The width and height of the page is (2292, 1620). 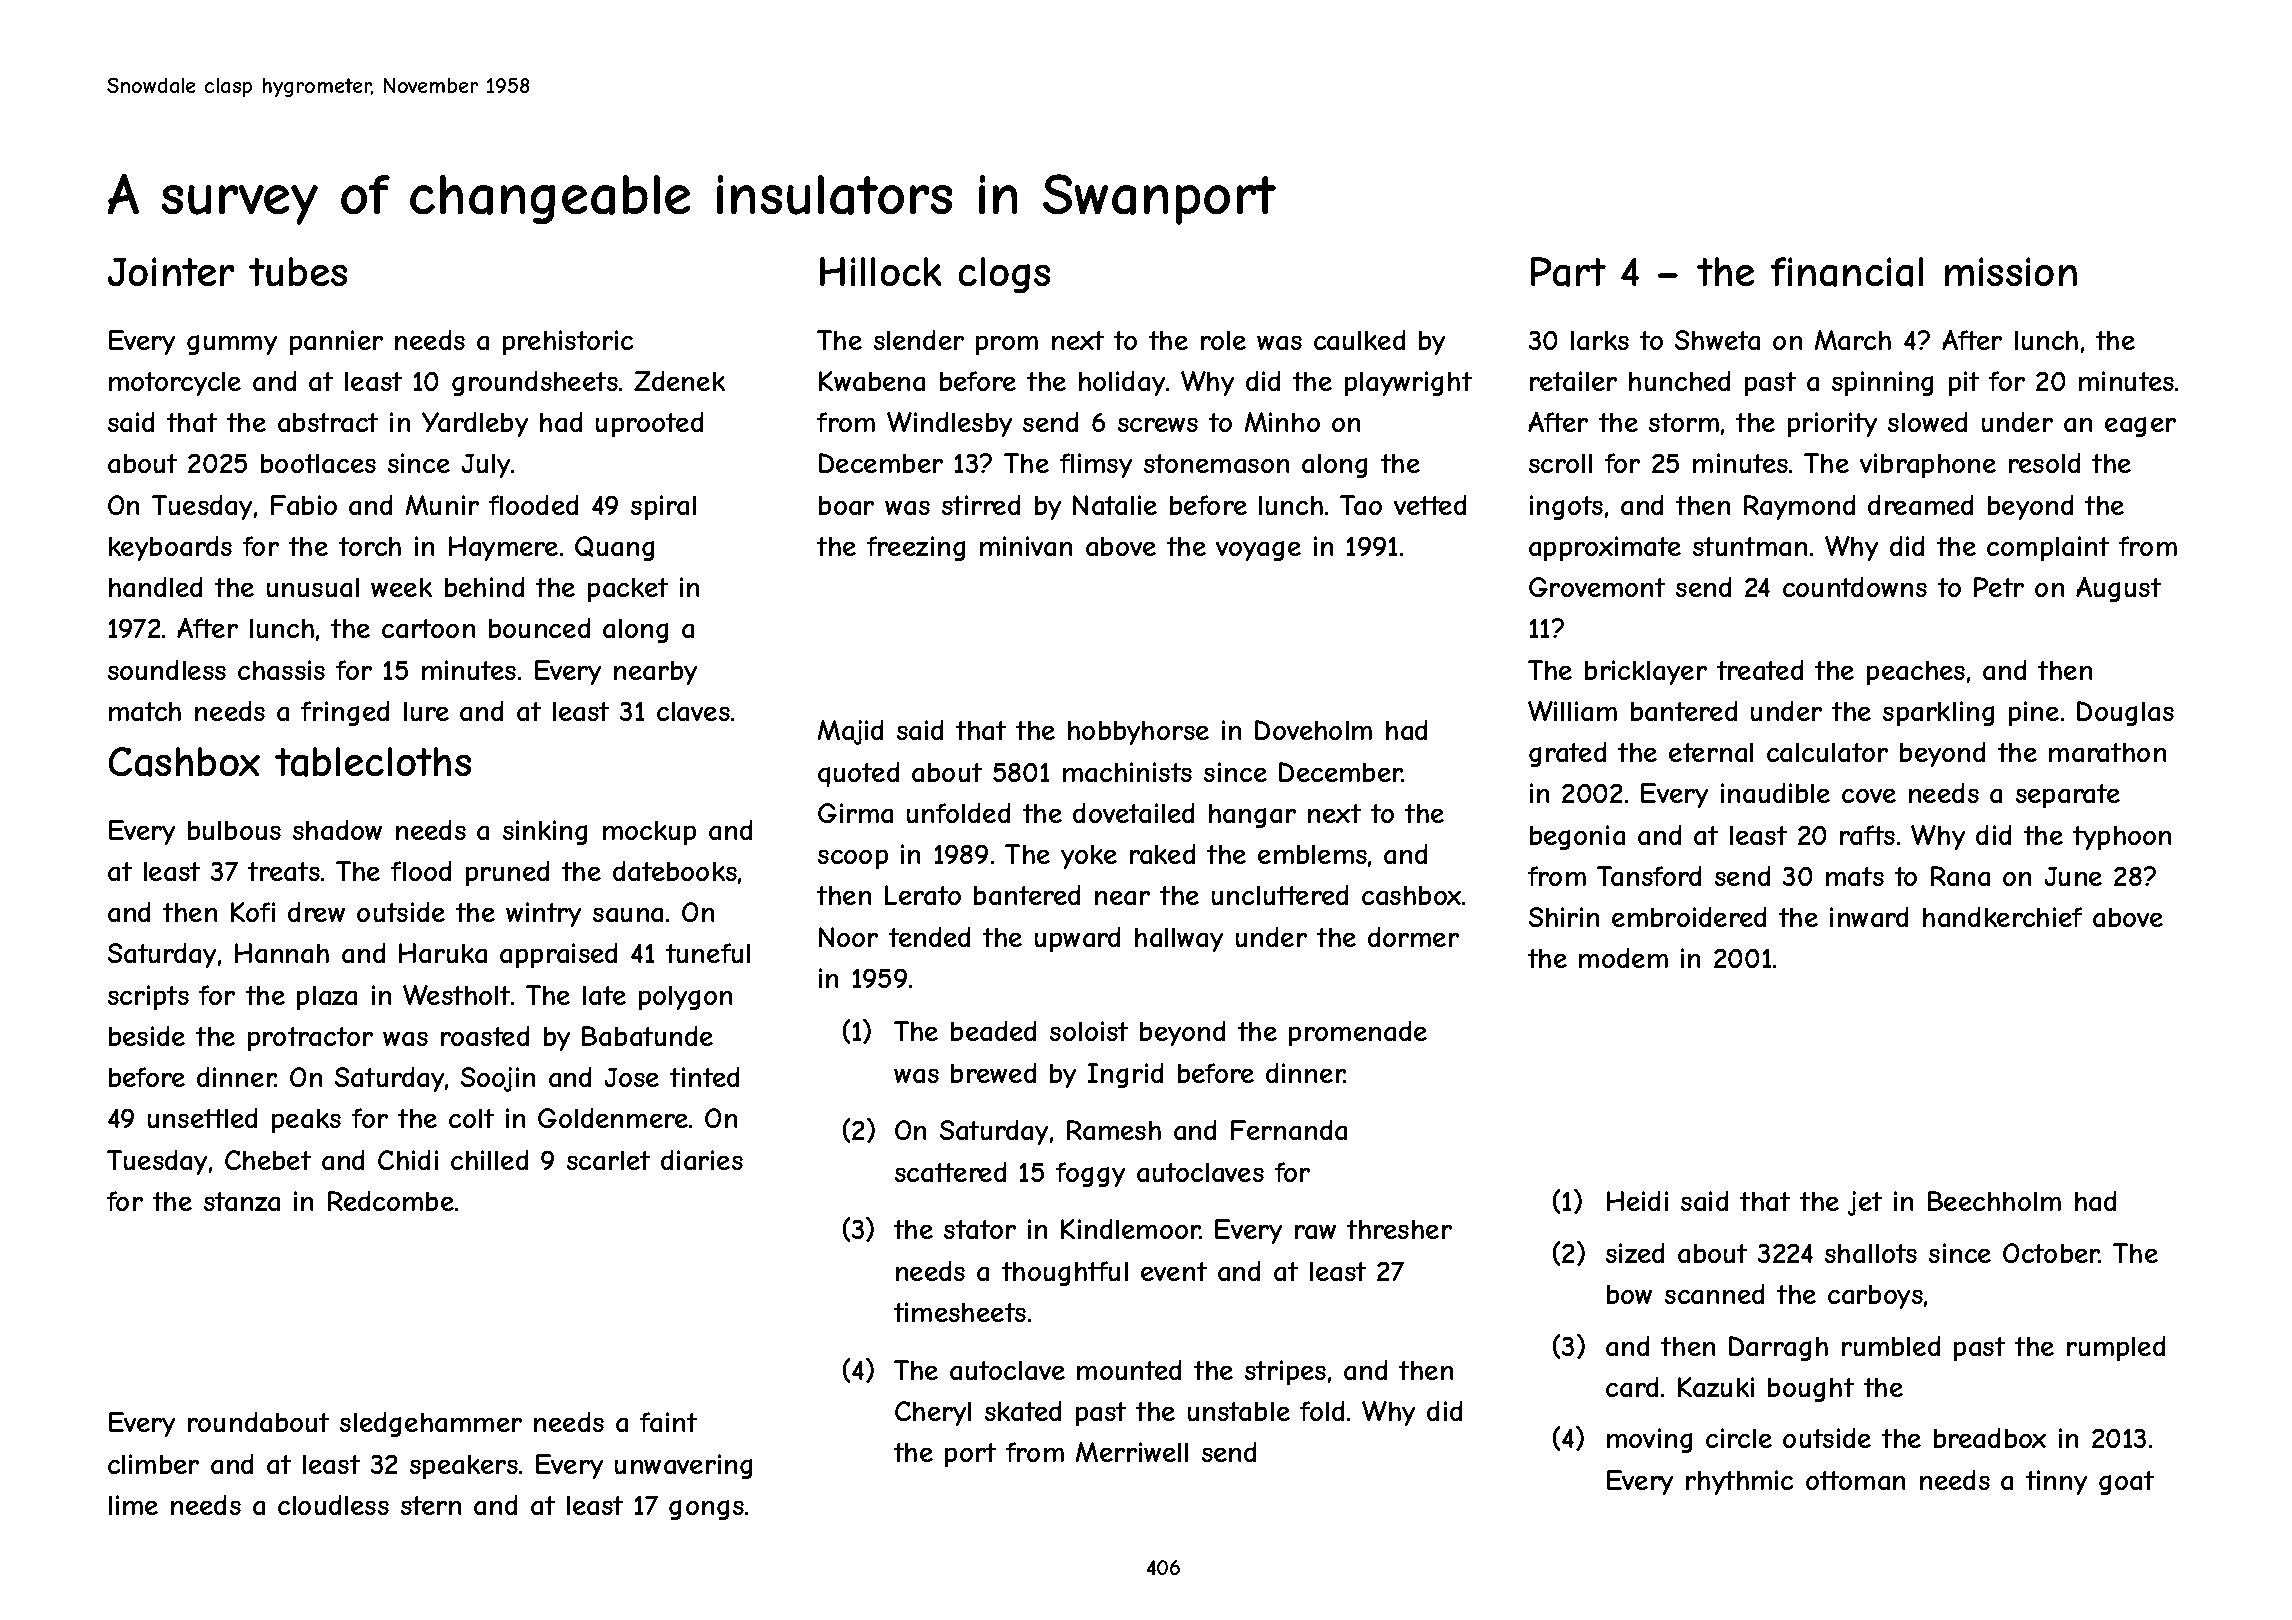 I want to click on tubes, so click(x=298, y=271).
